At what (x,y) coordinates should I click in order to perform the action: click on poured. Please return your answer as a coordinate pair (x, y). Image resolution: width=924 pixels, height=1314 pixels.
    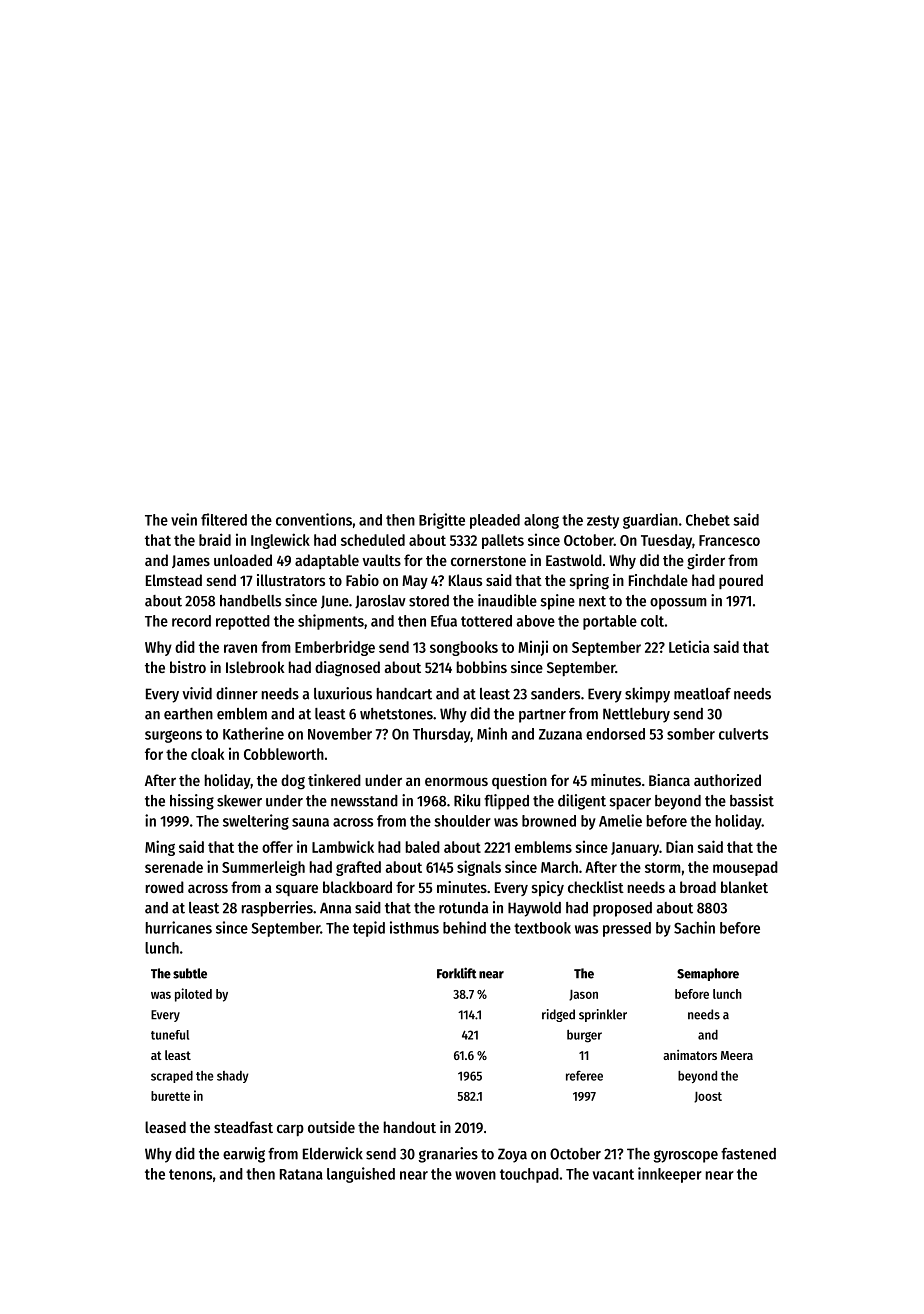
    Looking at the image, I should click on (741, 581).
